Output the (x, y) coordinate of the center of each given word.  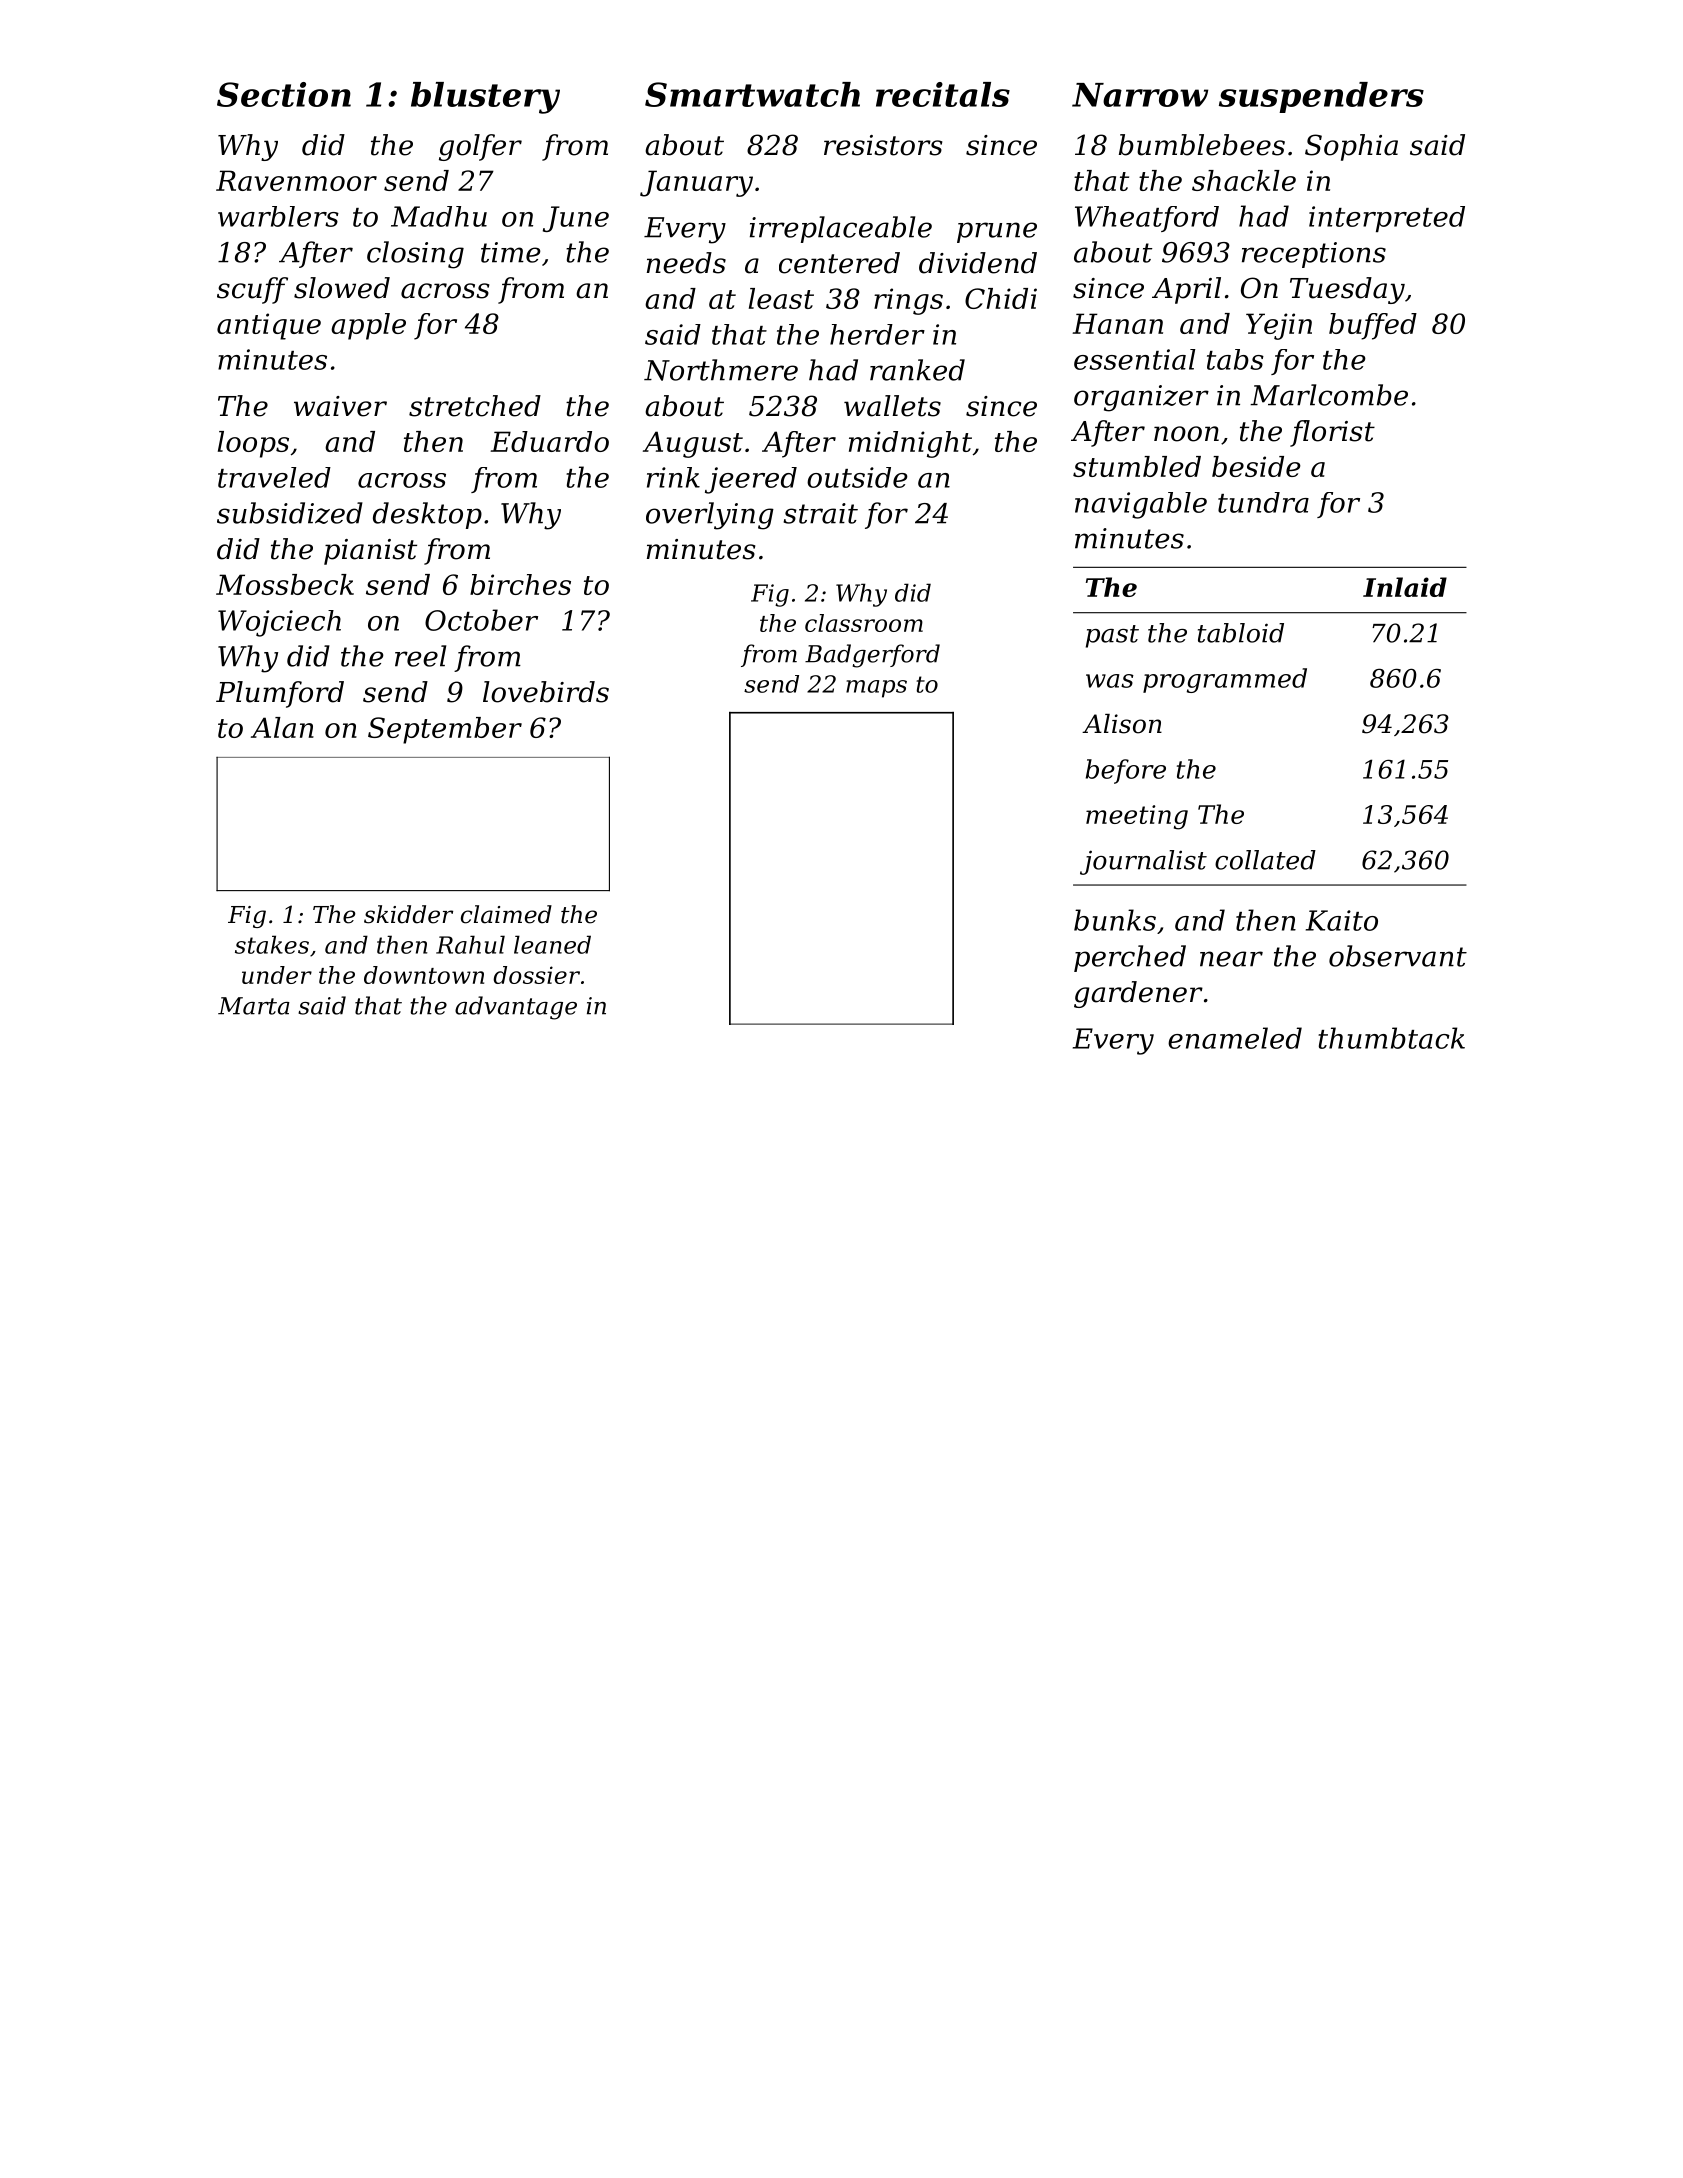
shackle (1244, 180)
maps (876, 689)
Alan (282, 727)
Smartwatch (752, 94)
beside (1256, 466)
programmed (1225, 680)
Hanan (1117, 323)
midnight (910, 444)
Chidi (1001, 298)
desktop (427, 515)
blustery (485, 98)
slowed (342, 288)
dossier (536, 975)
